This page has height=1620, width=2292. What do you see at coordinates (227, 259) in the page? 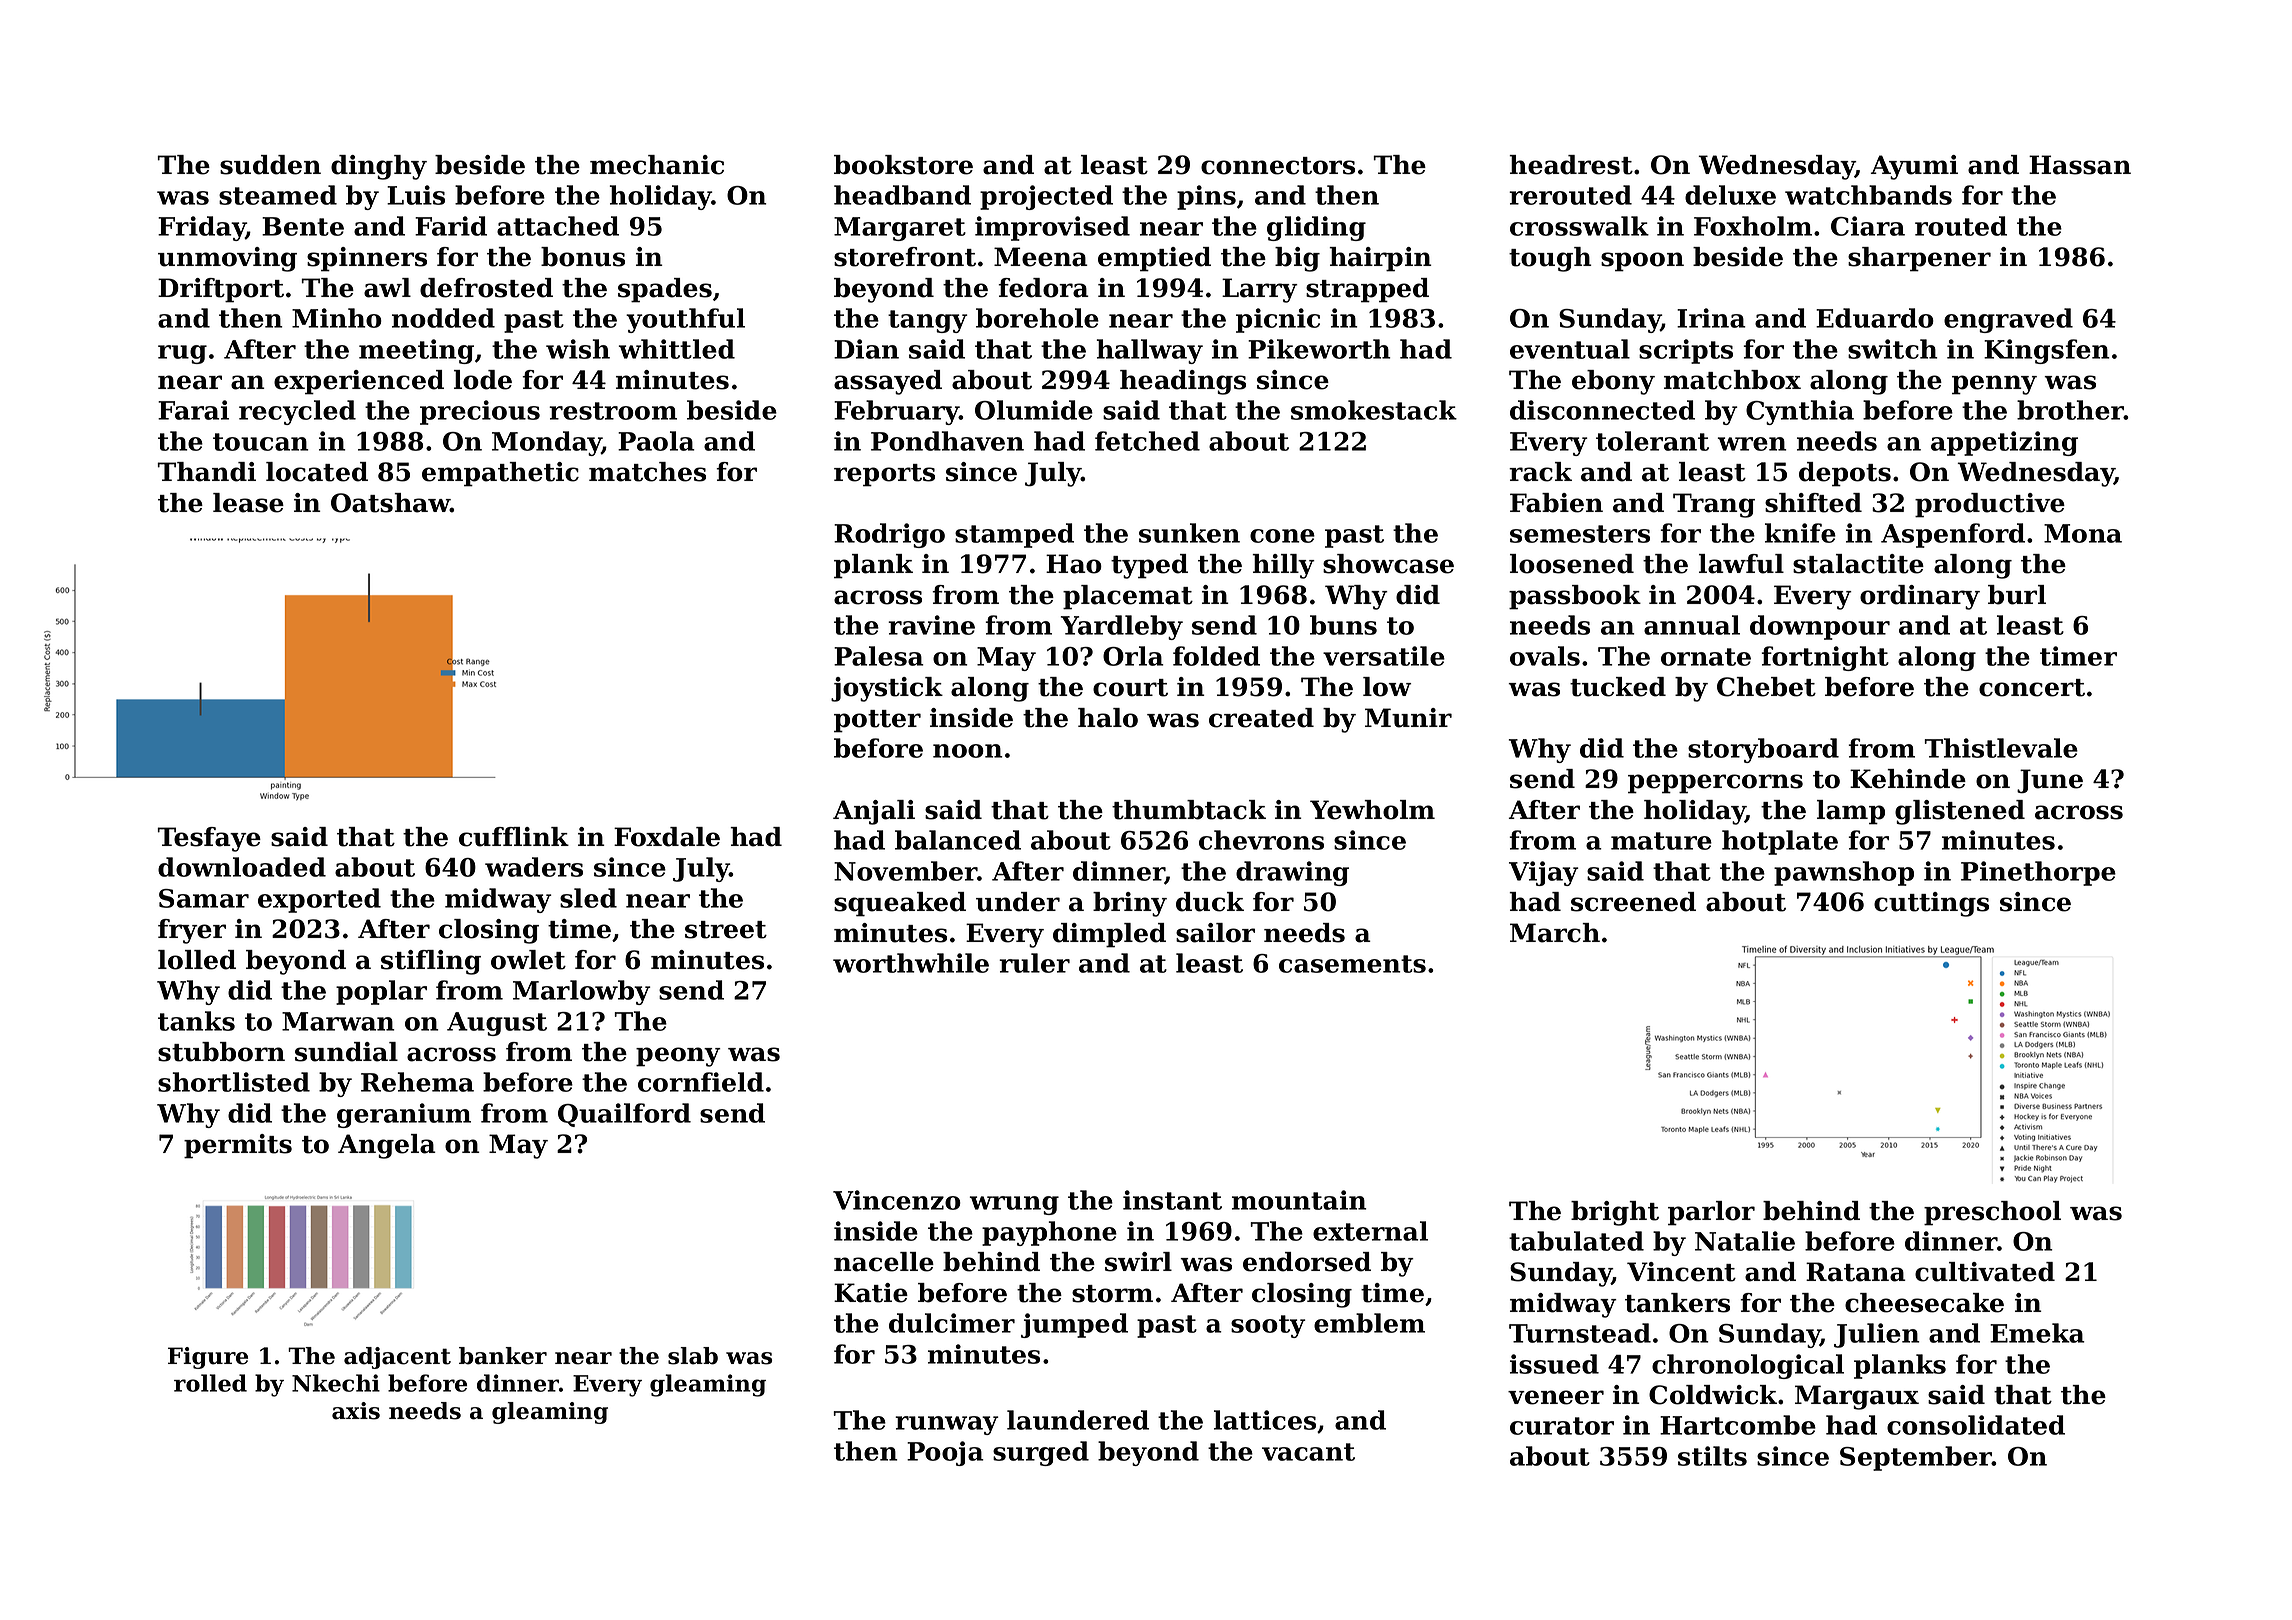
I see `unmoving` at bounding box center [227, 259].
